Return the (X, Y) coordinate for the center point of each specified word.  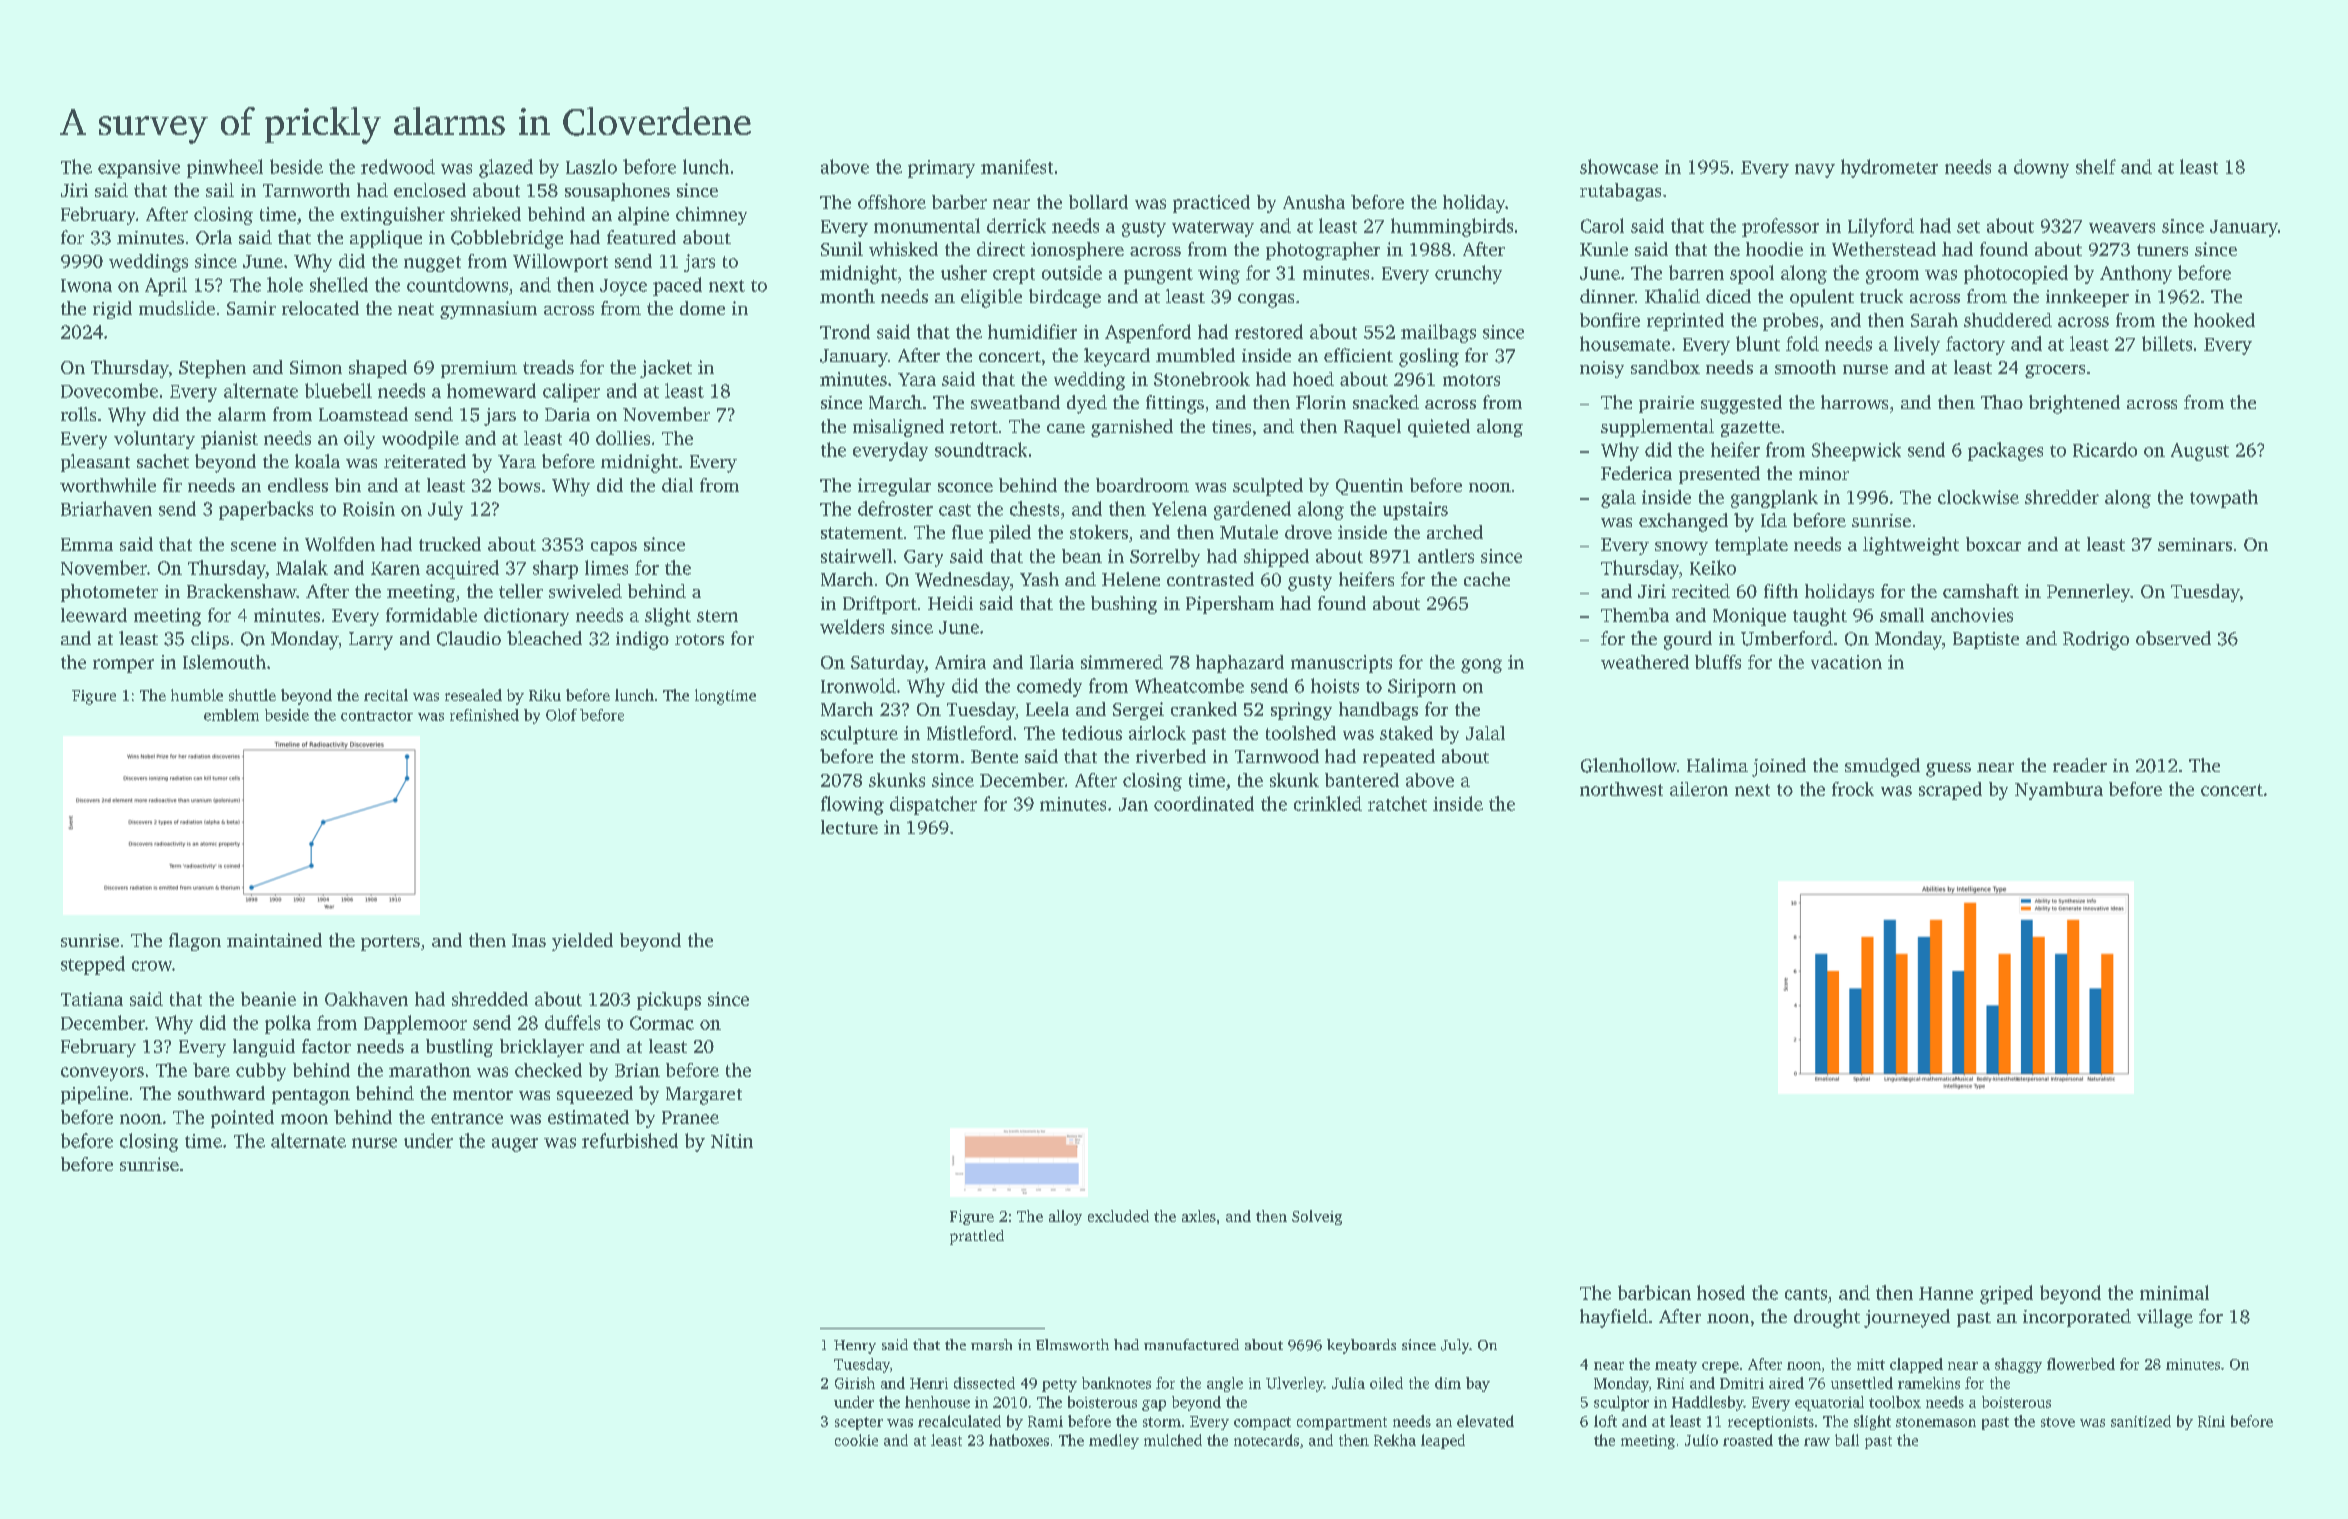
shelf (2096, 166)
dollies (623, 438)
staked (1406, 733)
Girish (855, 1383)
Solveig (1317, 1217)
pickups (669, 1001)
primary (941, 169)
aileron (1699, 789)
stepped (93, 965)
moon (304, 1119)
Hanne (1946, 1293)
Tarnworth (306, 190)
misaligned (898, 428)
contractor (377, 716)
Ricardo (2105, 449)
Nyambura (2059, 791)
